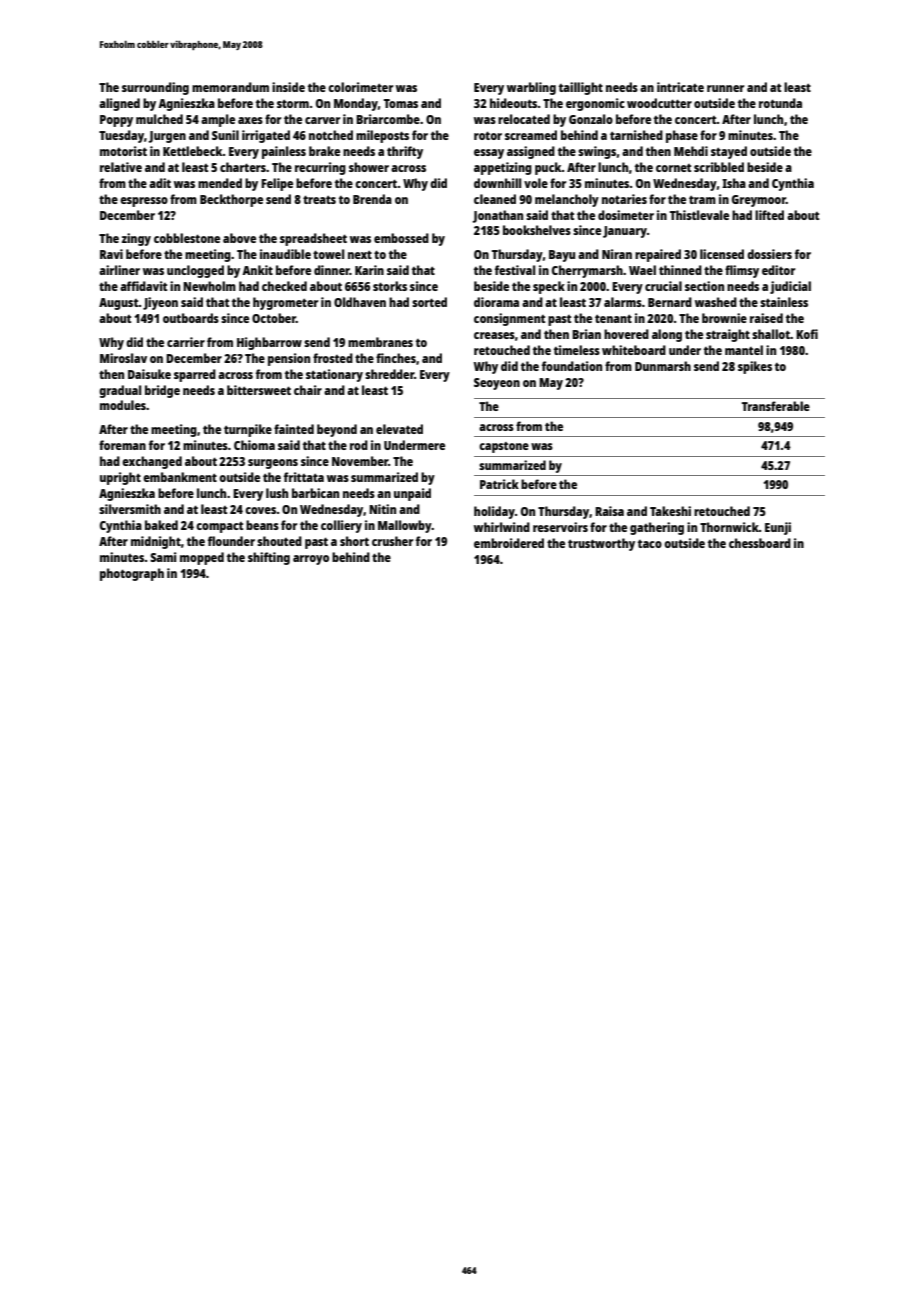 This page has height=1308, width=924. I want to click on midnight, so click(156, 542).
